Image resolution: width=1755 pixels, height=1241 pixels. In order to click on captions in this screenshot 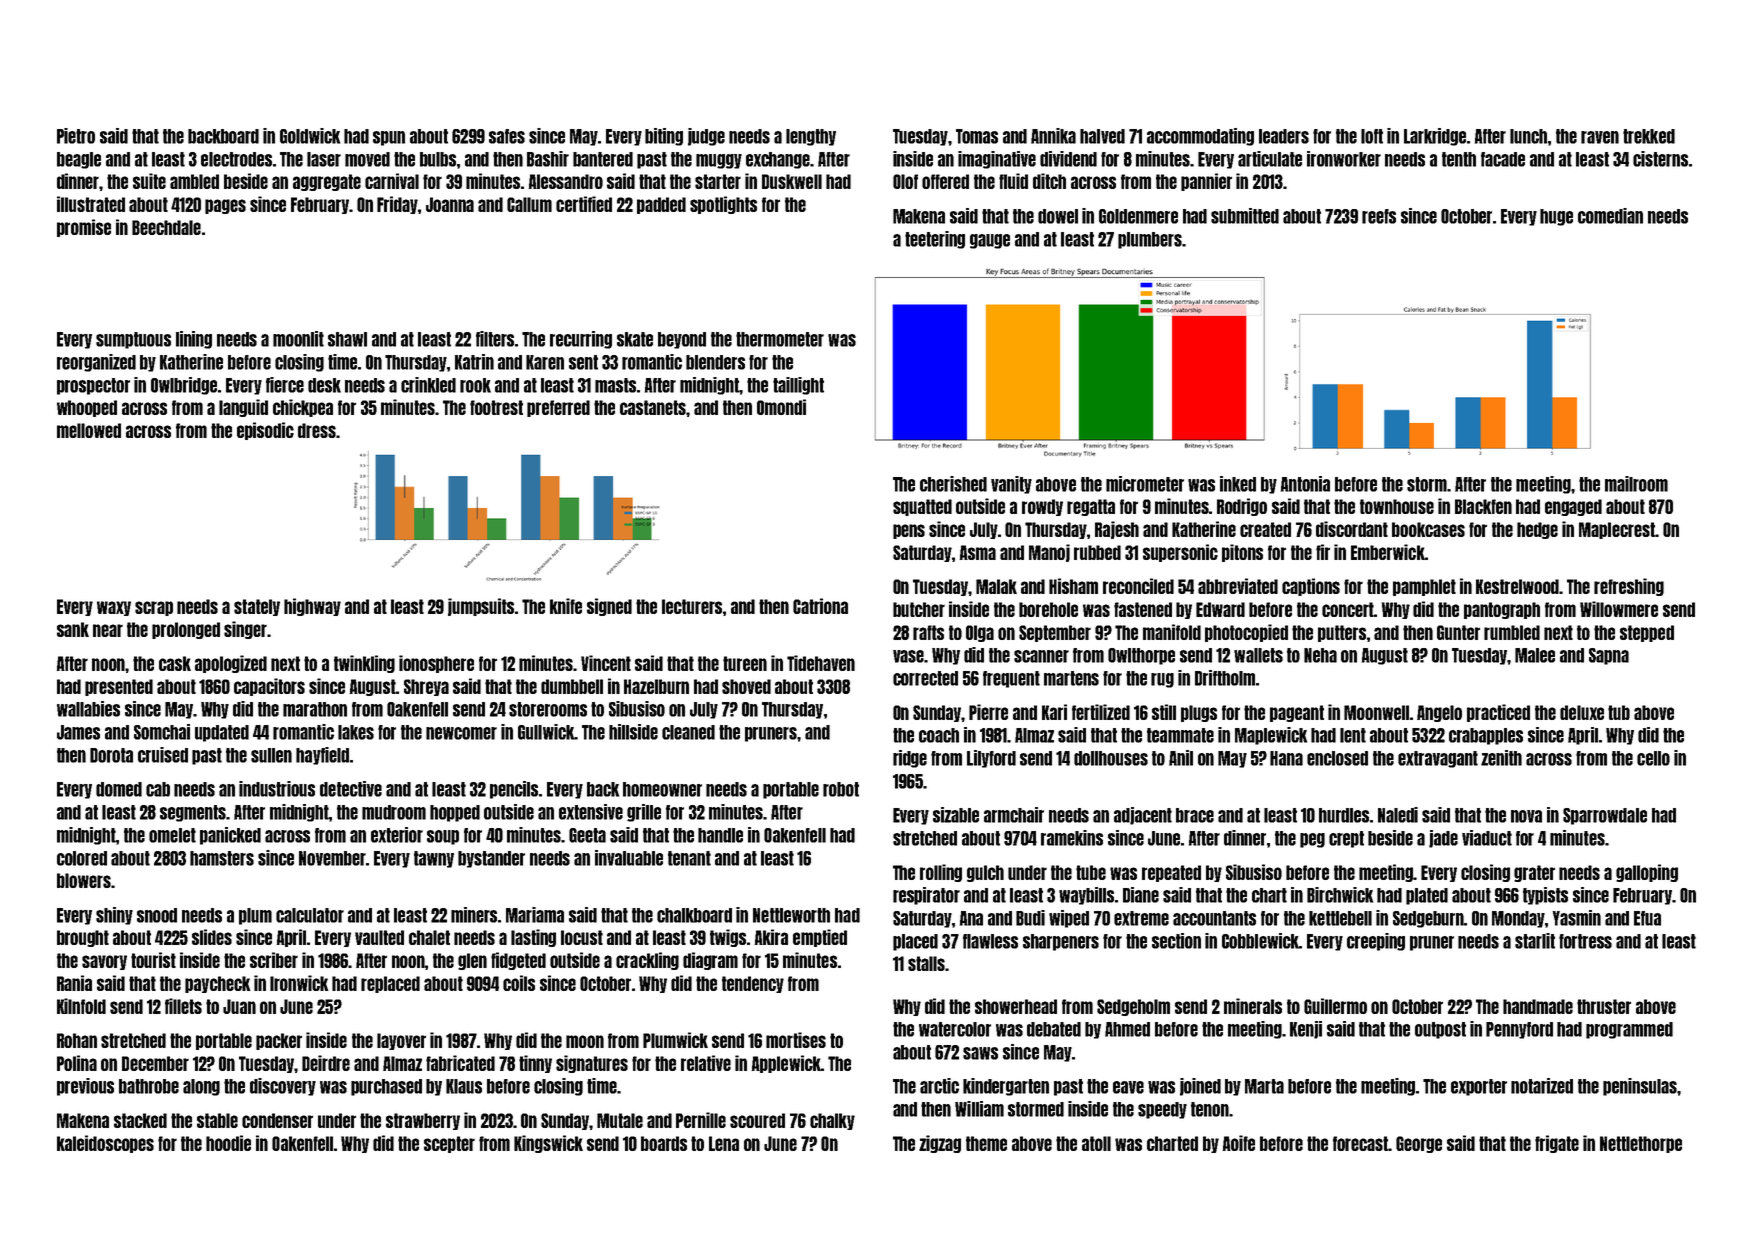, I will do `click(1311, 587)`.
